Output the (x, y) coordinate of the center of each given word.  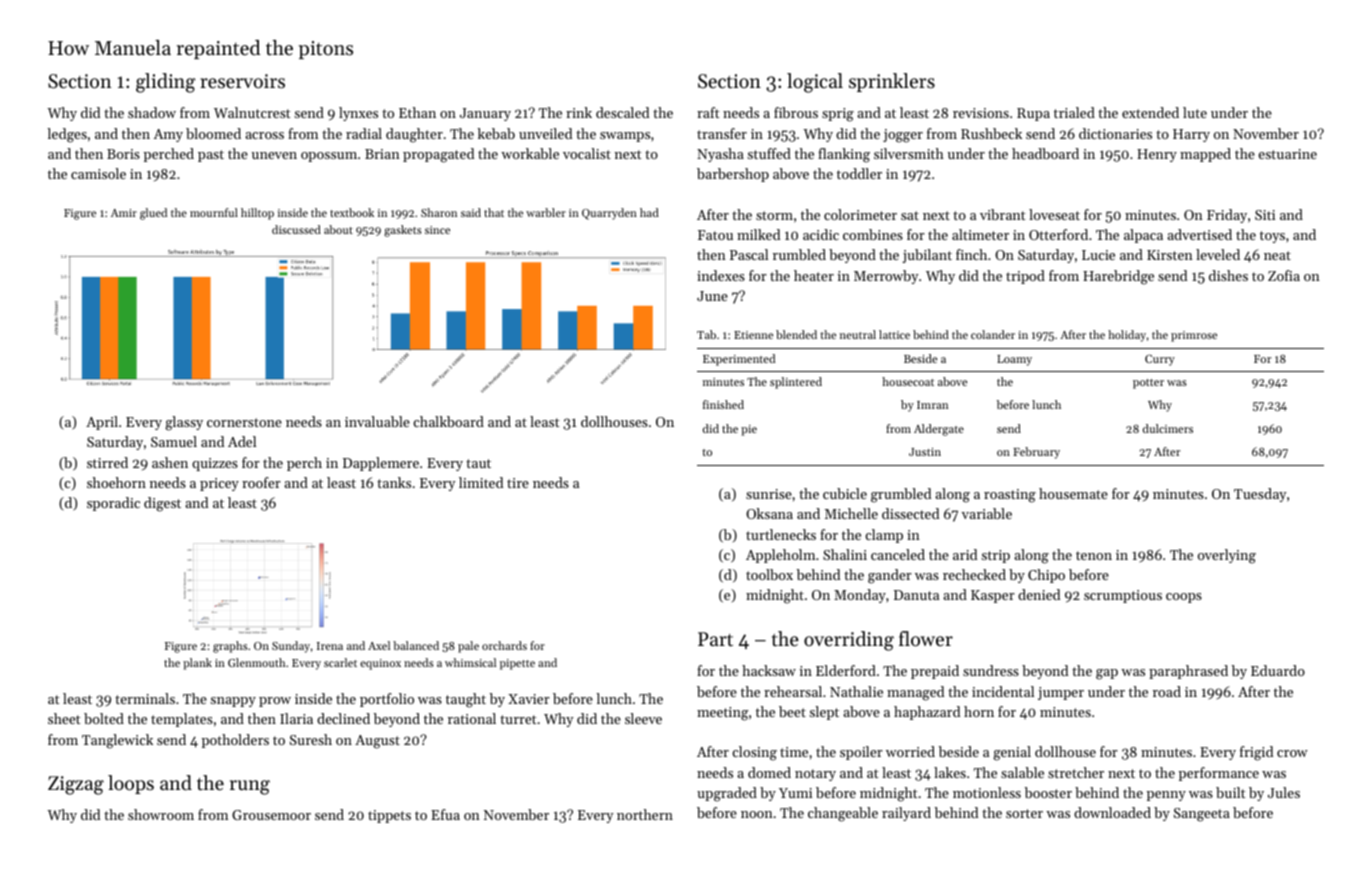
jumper (1061, 693)
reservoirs (242, 81)
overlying (1227, 556)
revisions (981, 113)
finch (971, 254)
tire (518, 483)
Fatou (715, 235)
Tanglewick (117, 741)
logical (815, 83)
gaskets (403, 231)
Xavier (529, 699)
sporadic (113, 504)
